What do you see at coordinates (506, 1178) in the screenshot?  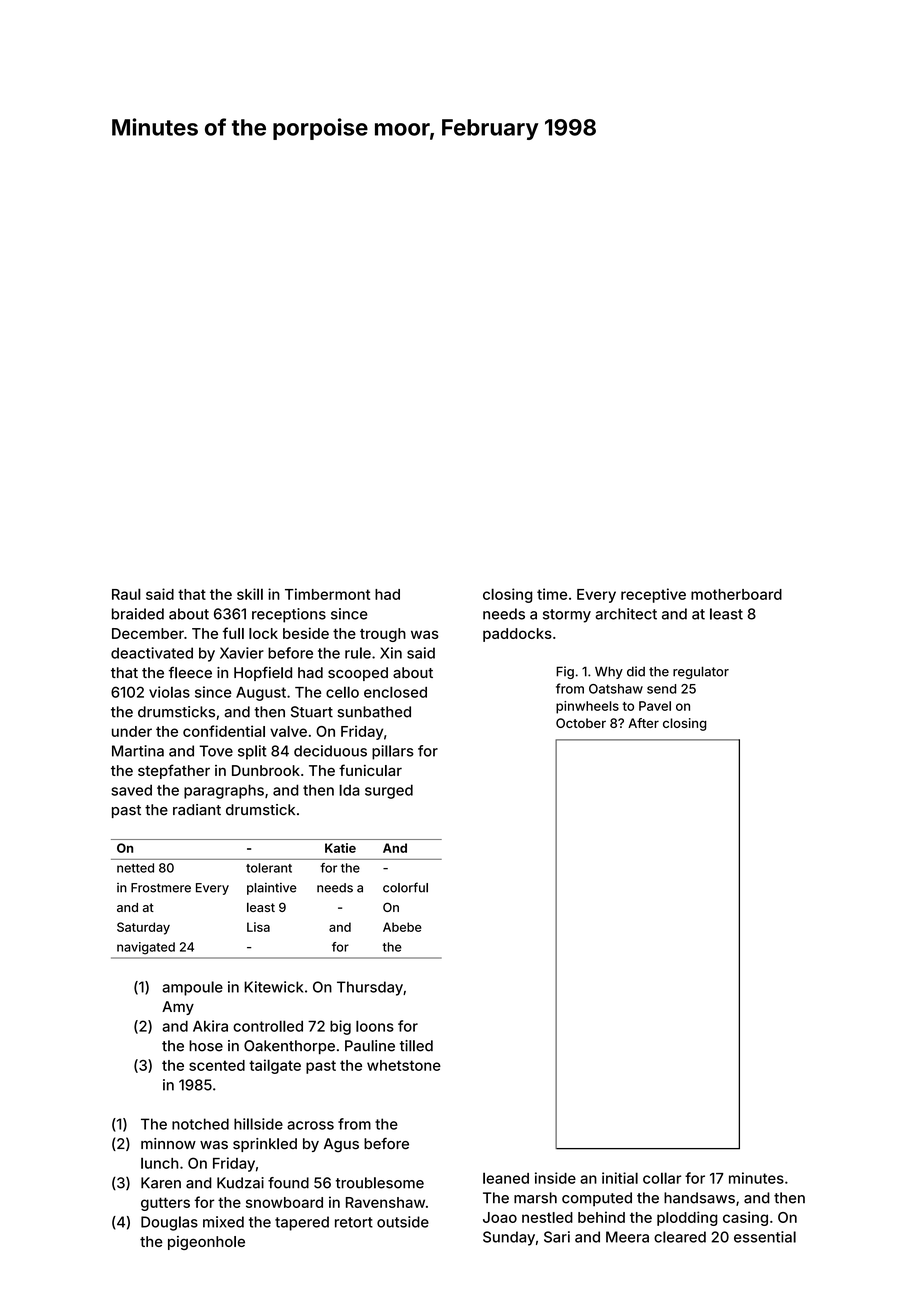 I see `leaned` at bounding box center [506, 1178].
